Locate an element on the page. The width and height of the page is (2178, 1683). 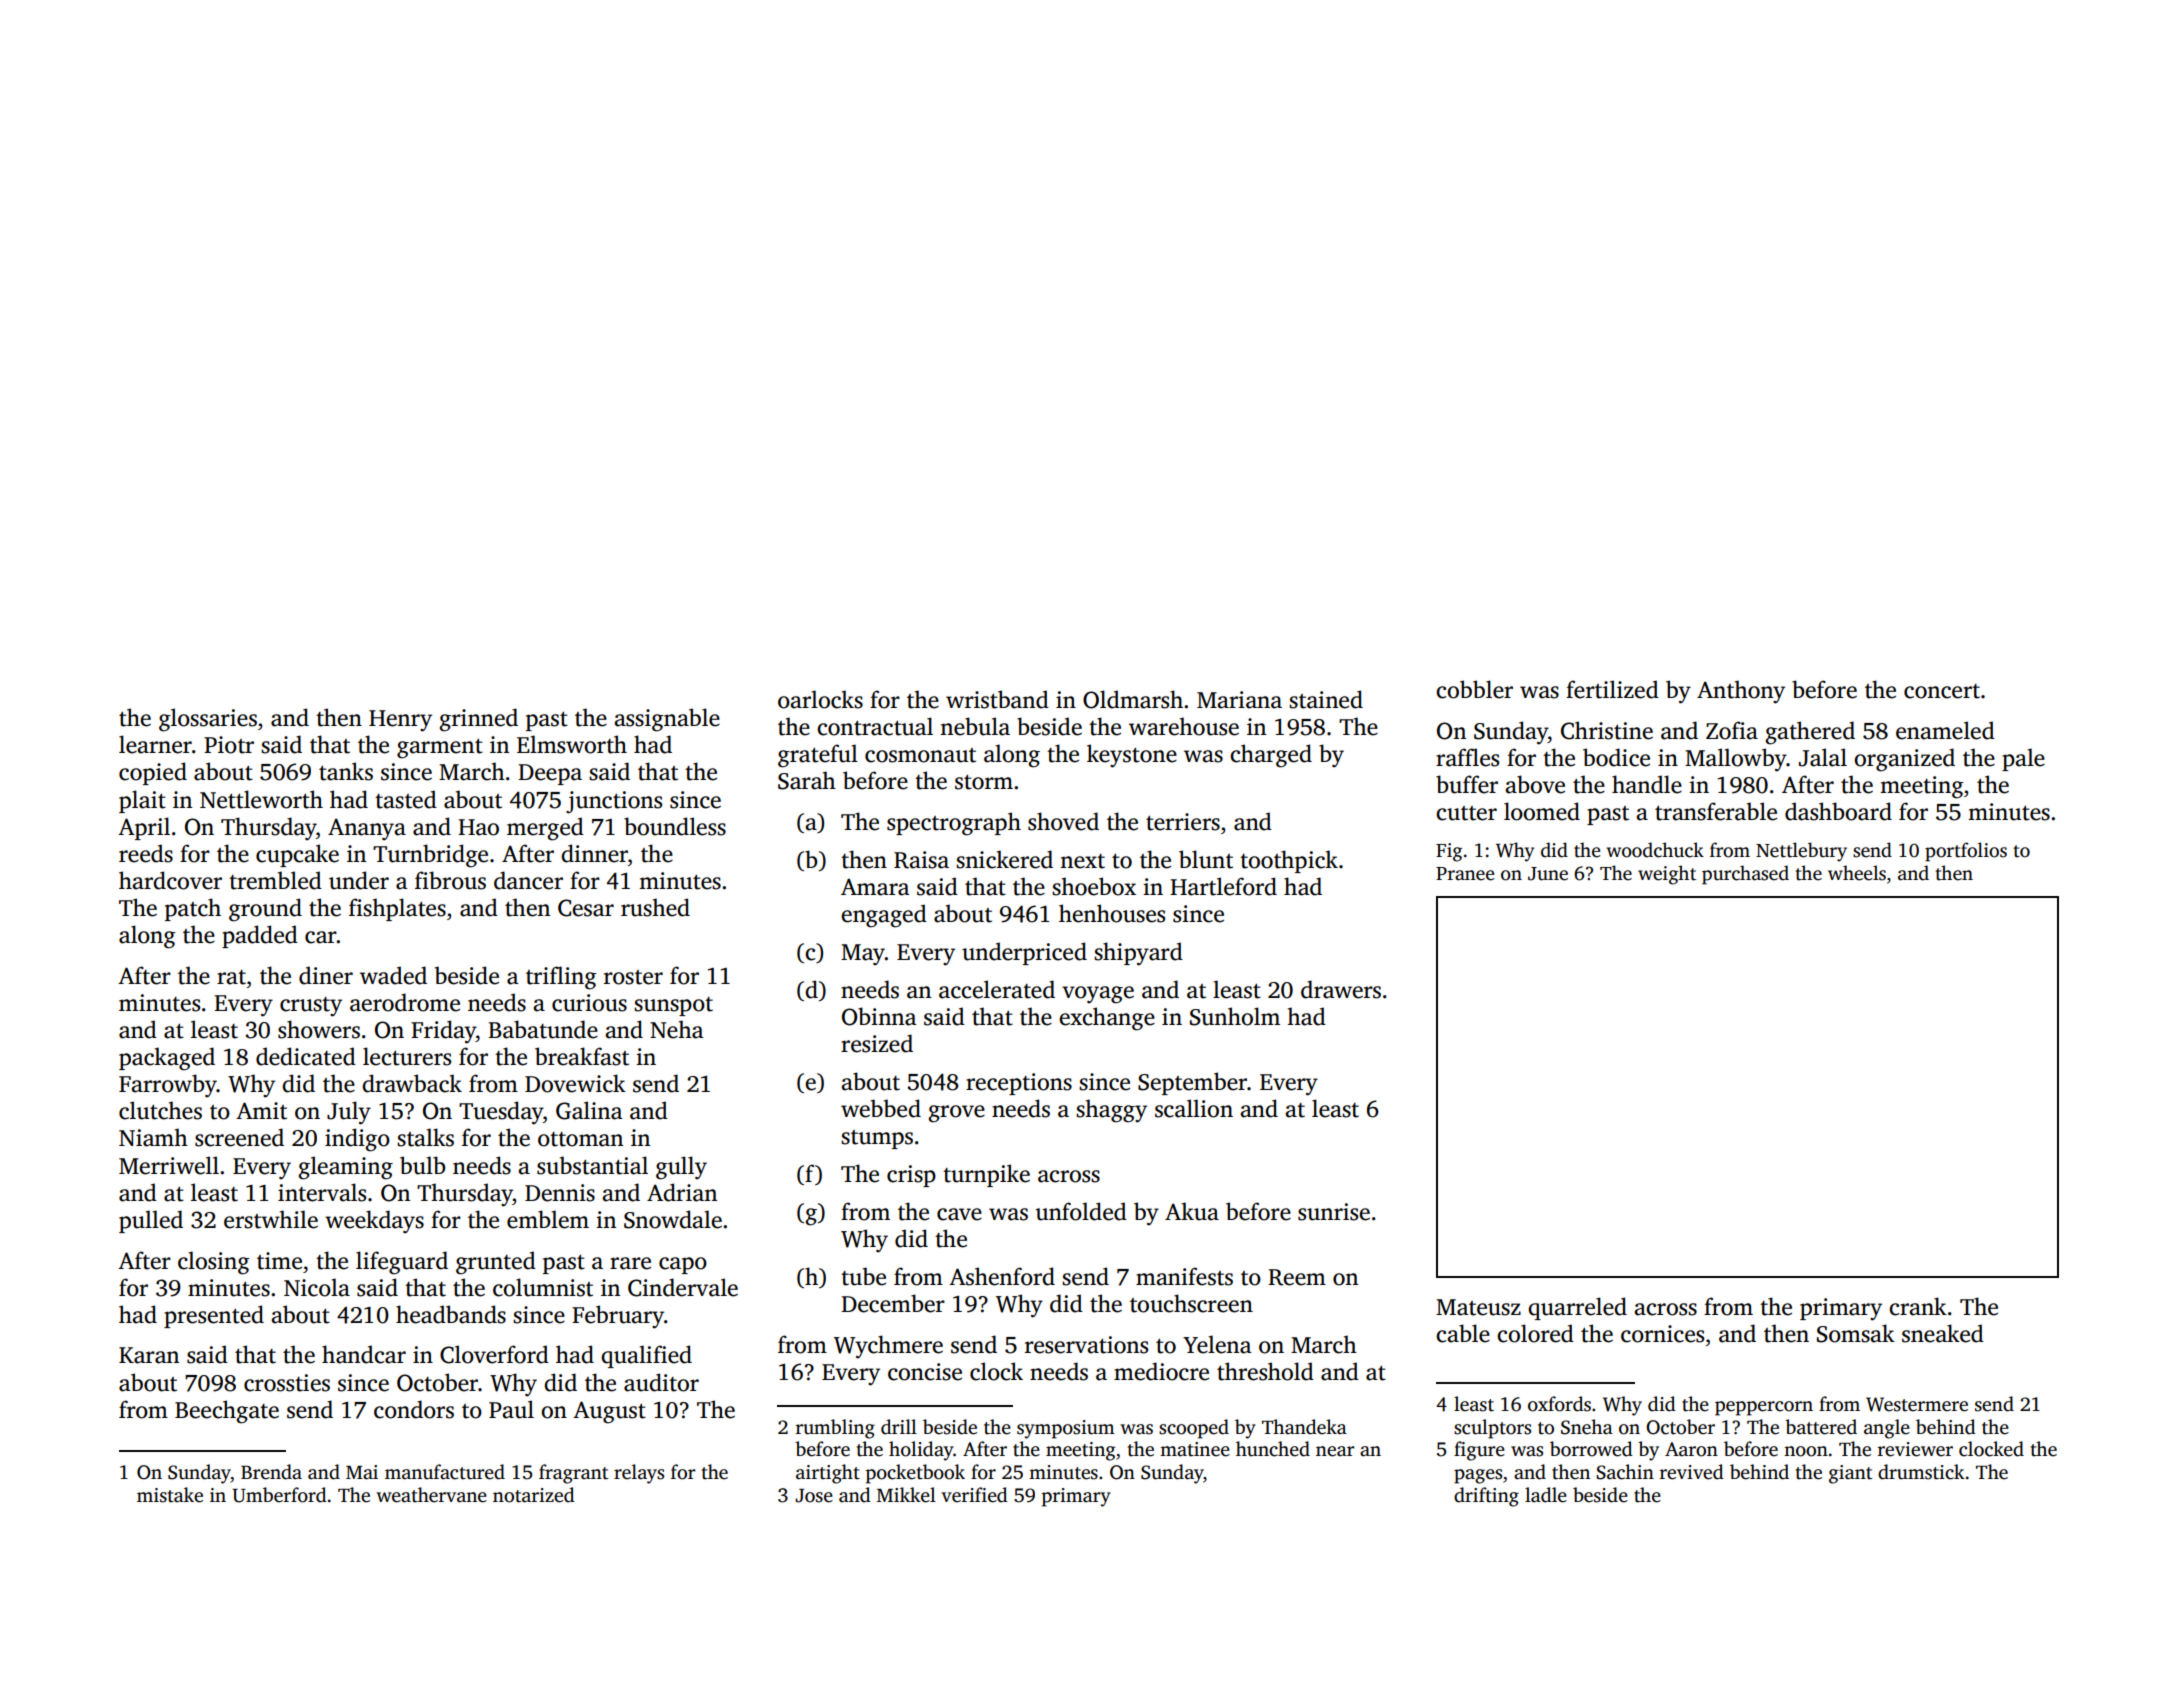
copied is located at coordinates (153, 773).
